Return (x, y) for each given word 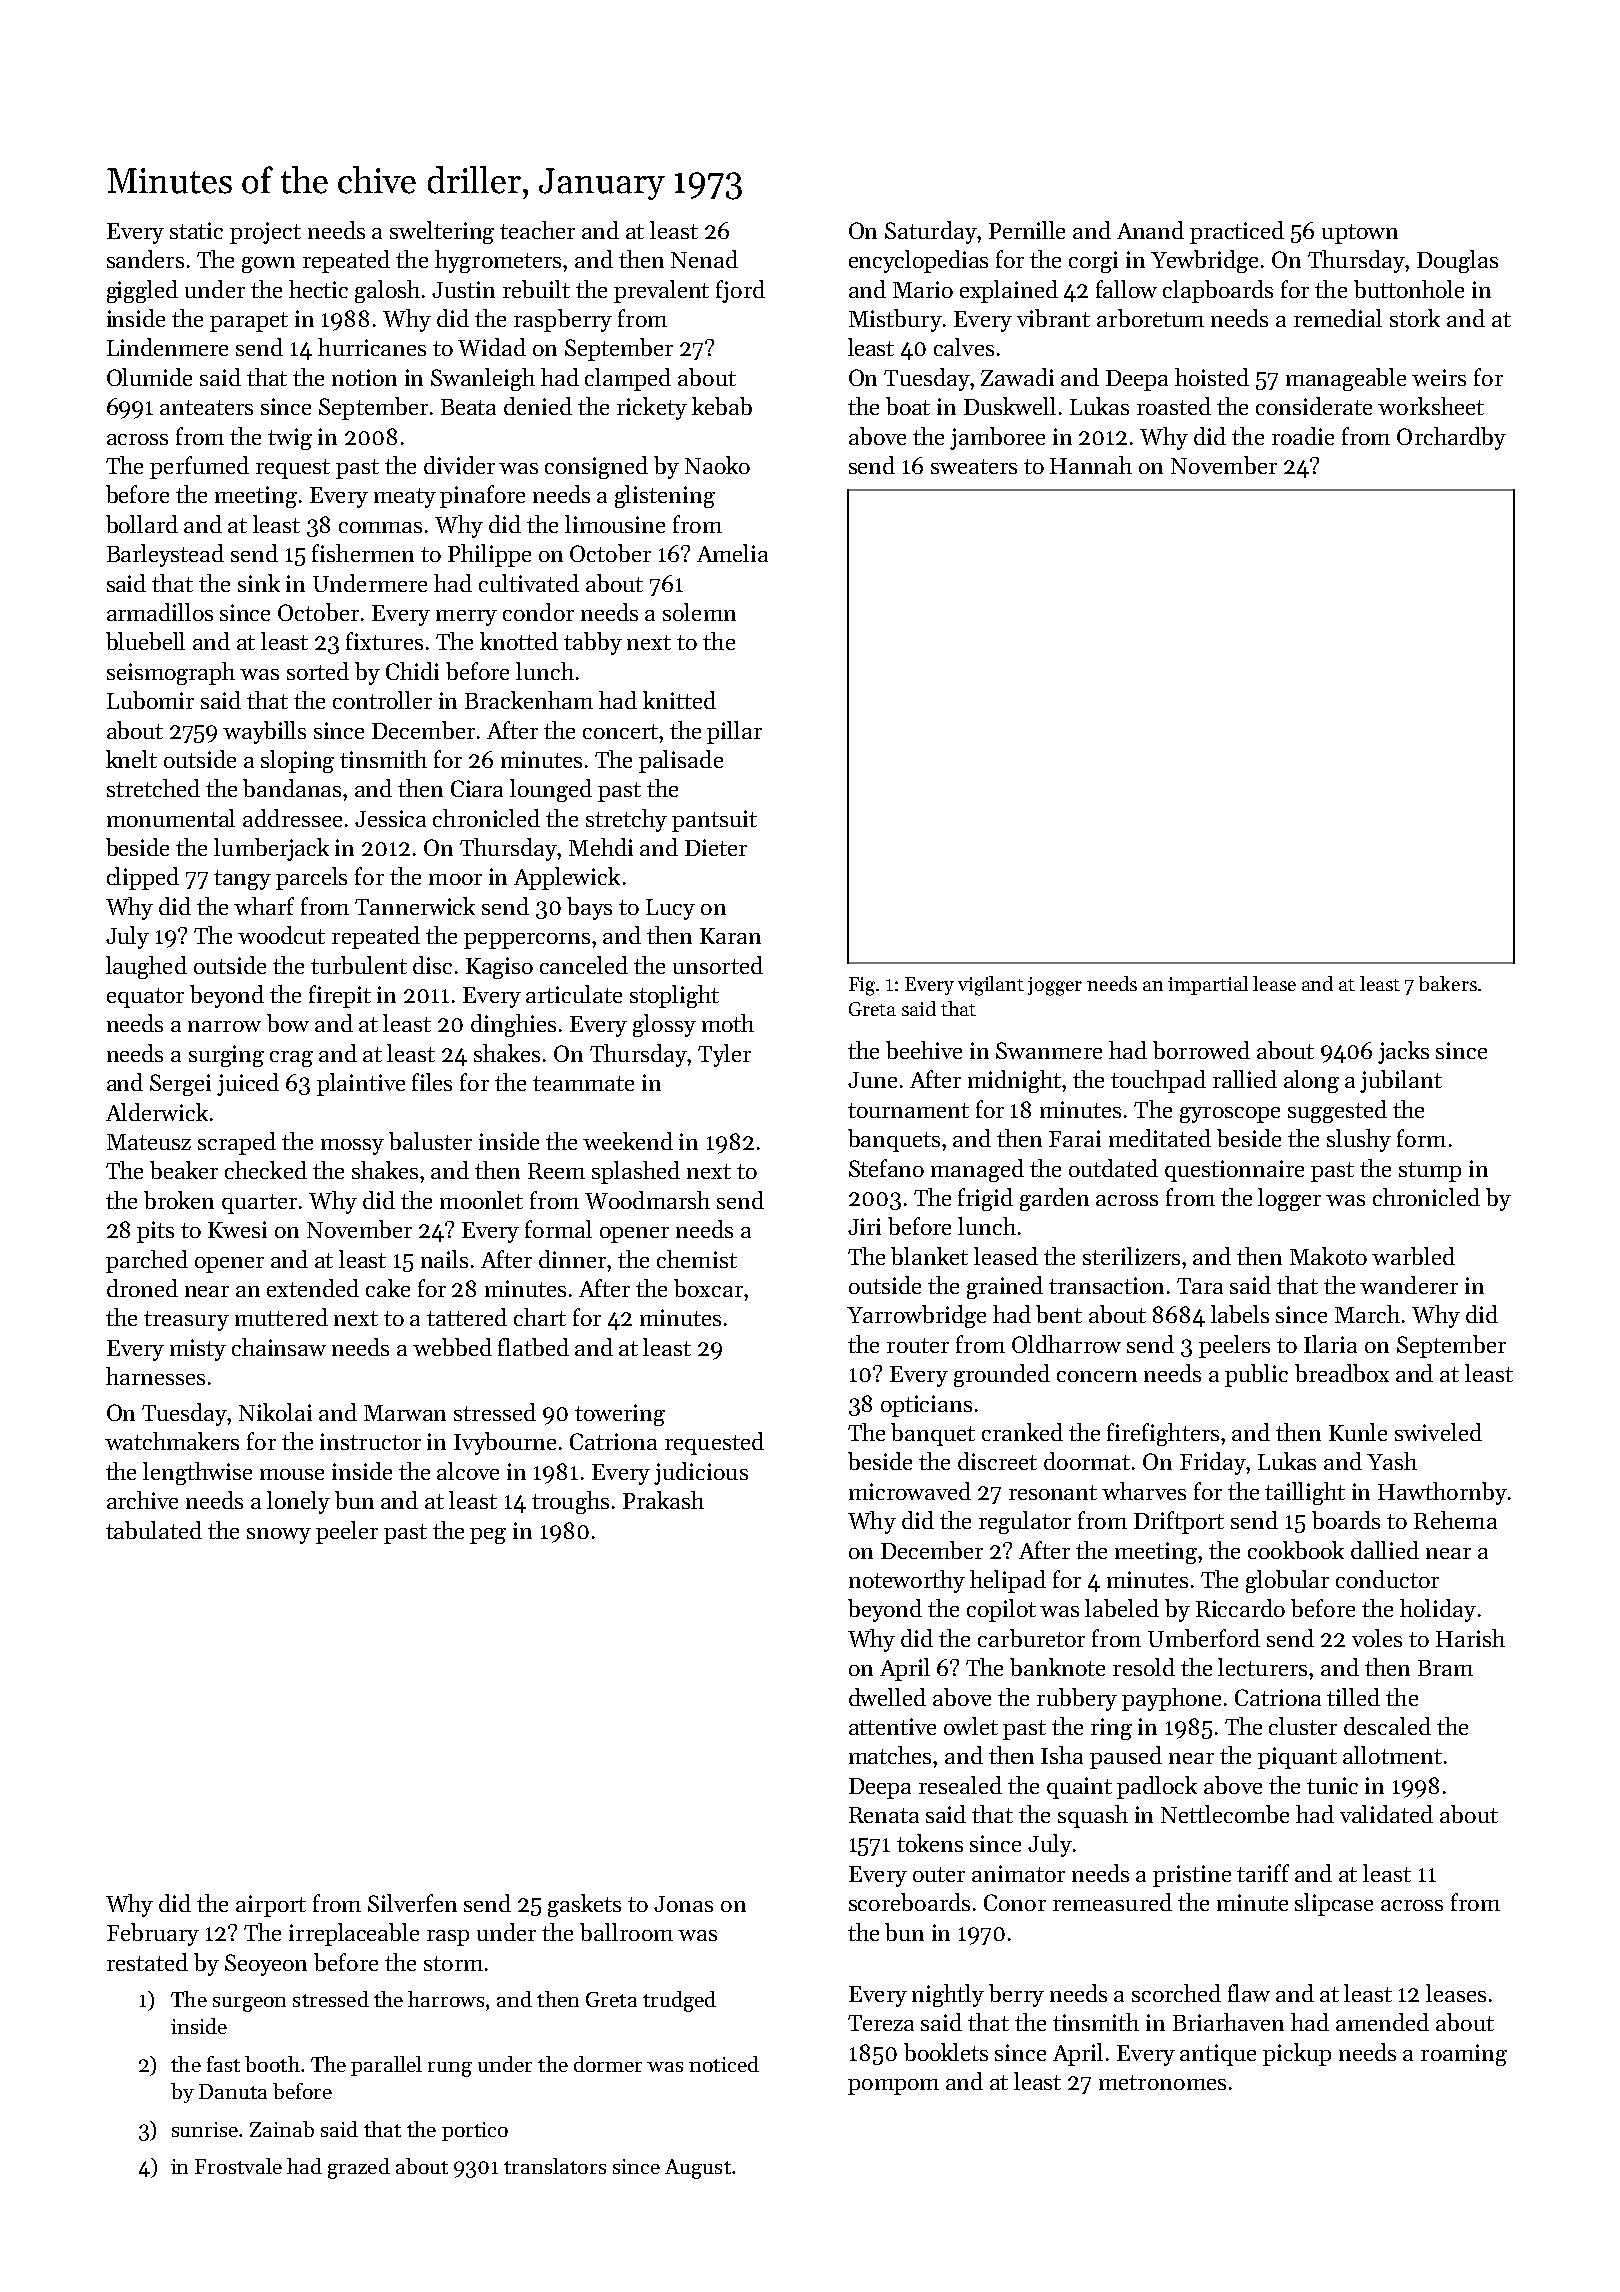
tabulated (154, 1530)
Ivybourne (505, 1443)
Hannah (1091, 465)
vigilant (991, 986)
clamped (628, 379)
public (1256, 1375)
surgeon (249, 2004)
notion (364, 377)
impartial (1208, 985)
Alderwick (157, 1112)
